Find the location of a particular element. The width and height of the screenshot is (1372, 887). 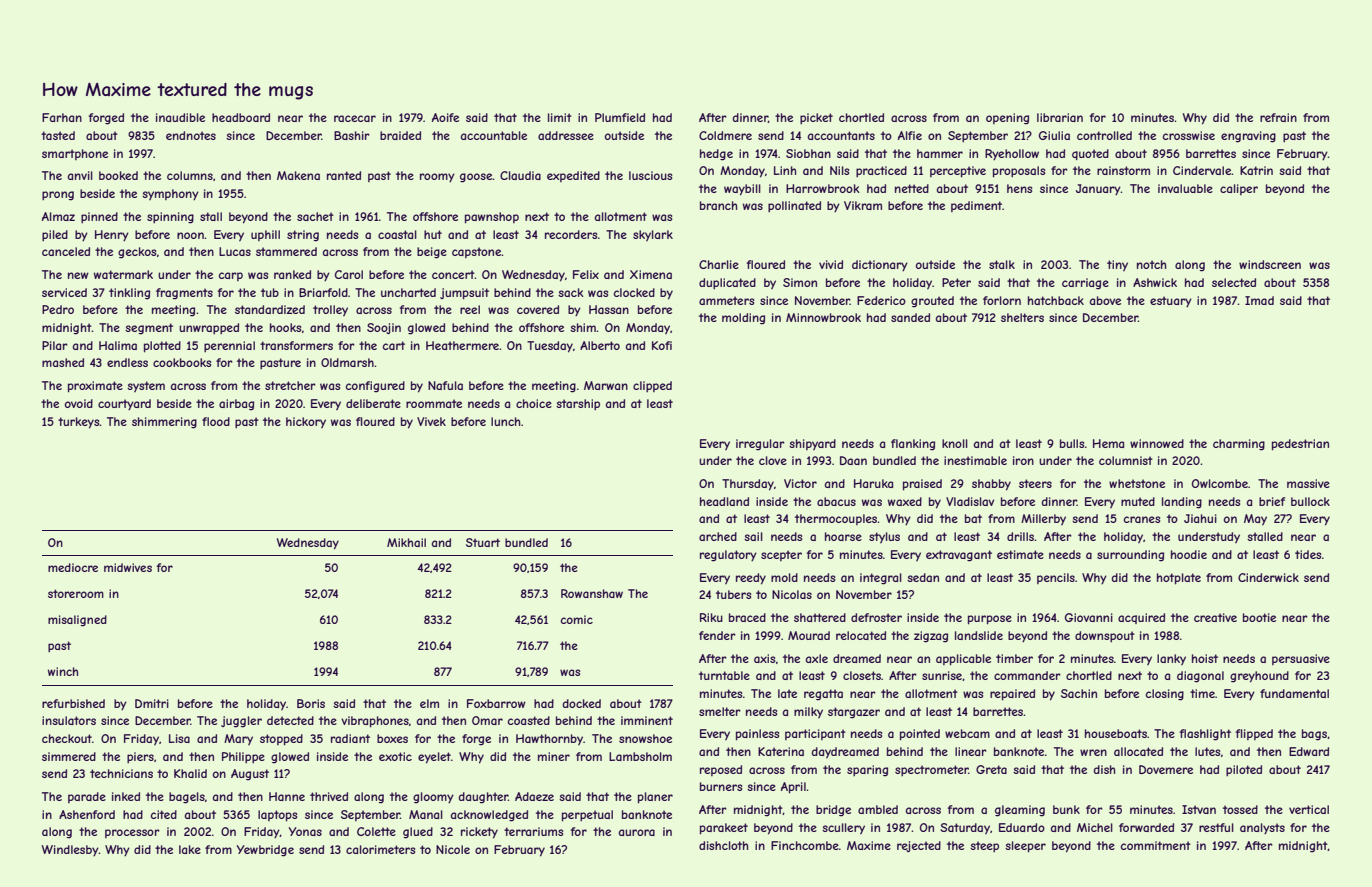

stargazer is located at coordinates (854, 713).
